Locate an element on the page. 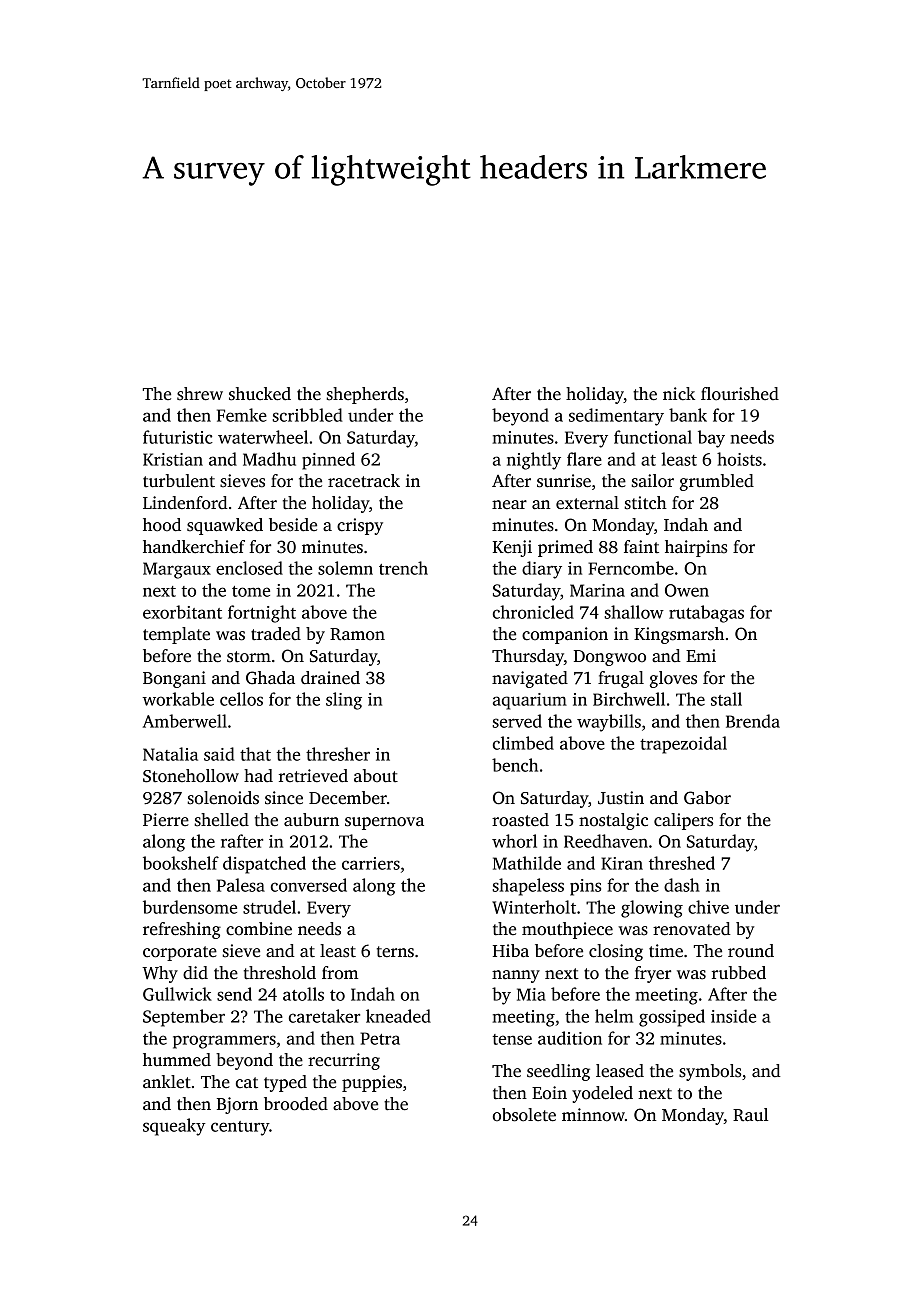 The width and height of the page is (924, 1311). Madhu is located at coordinates (269, 459).
